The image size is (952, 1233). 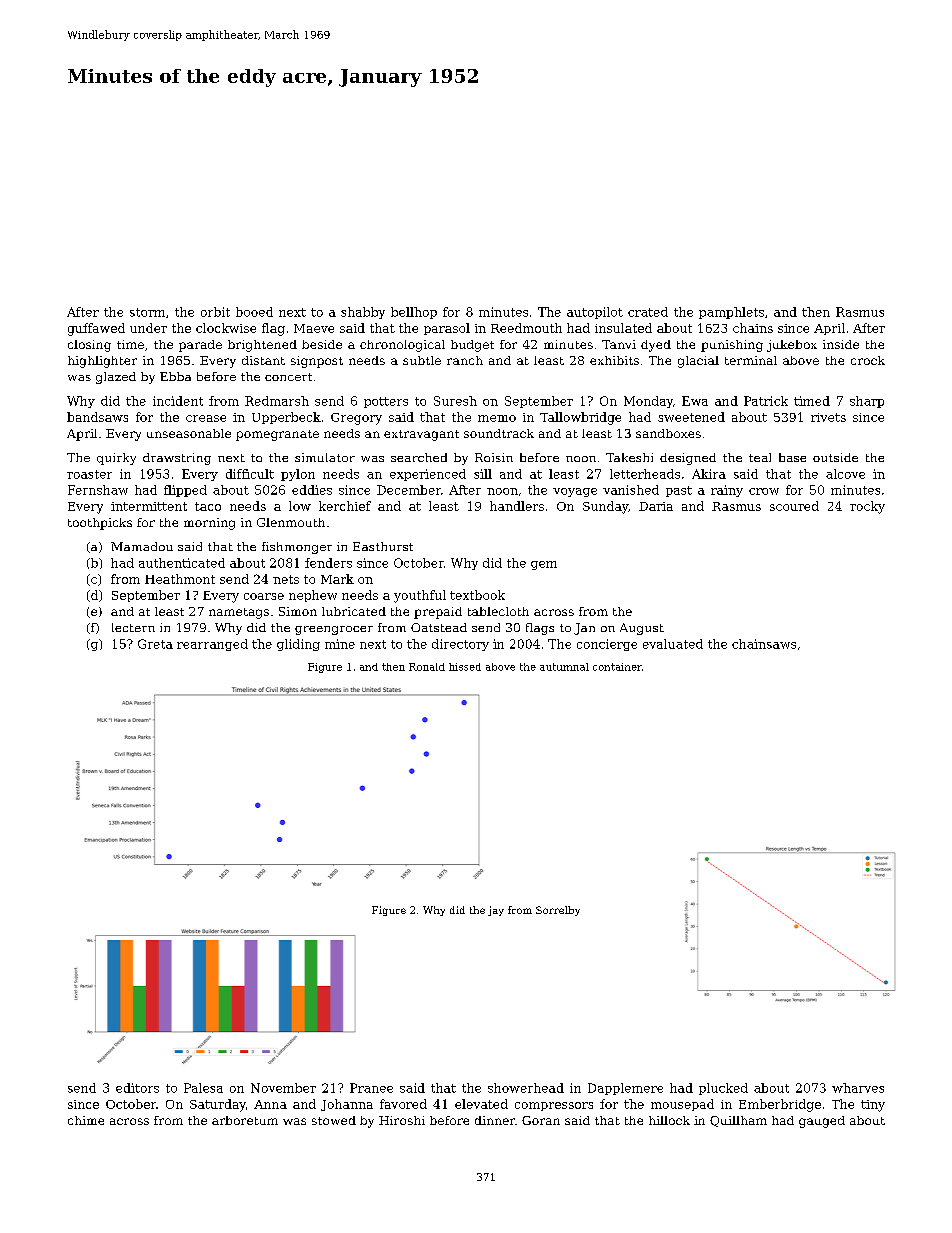 What do you see at coordinates (732, 346) in the image?
I see `punishing` at bounding box center [732, 346].
